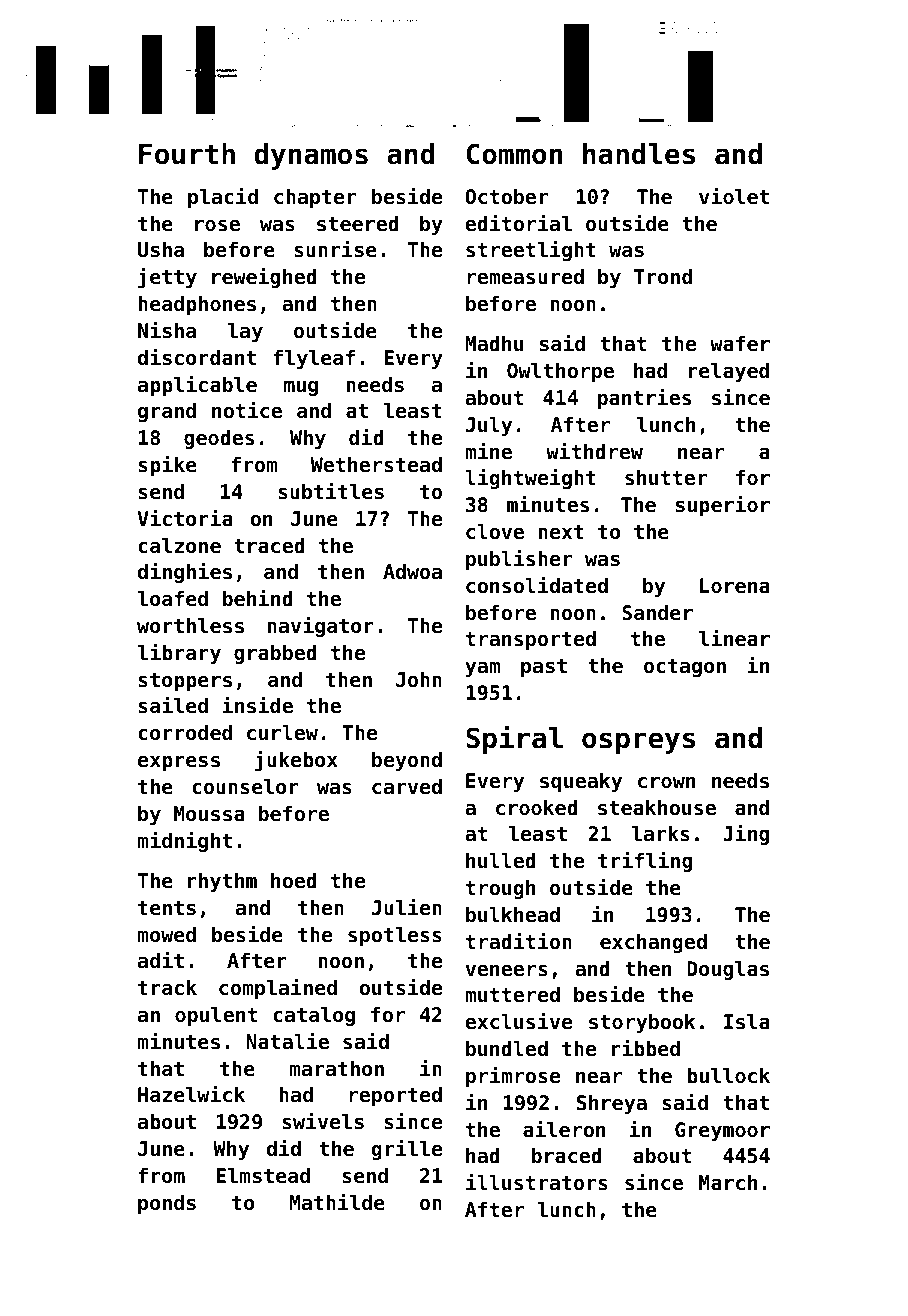 This screenshot has height=1316, width=908. I want to click on Victoria, so click(185, 518).
